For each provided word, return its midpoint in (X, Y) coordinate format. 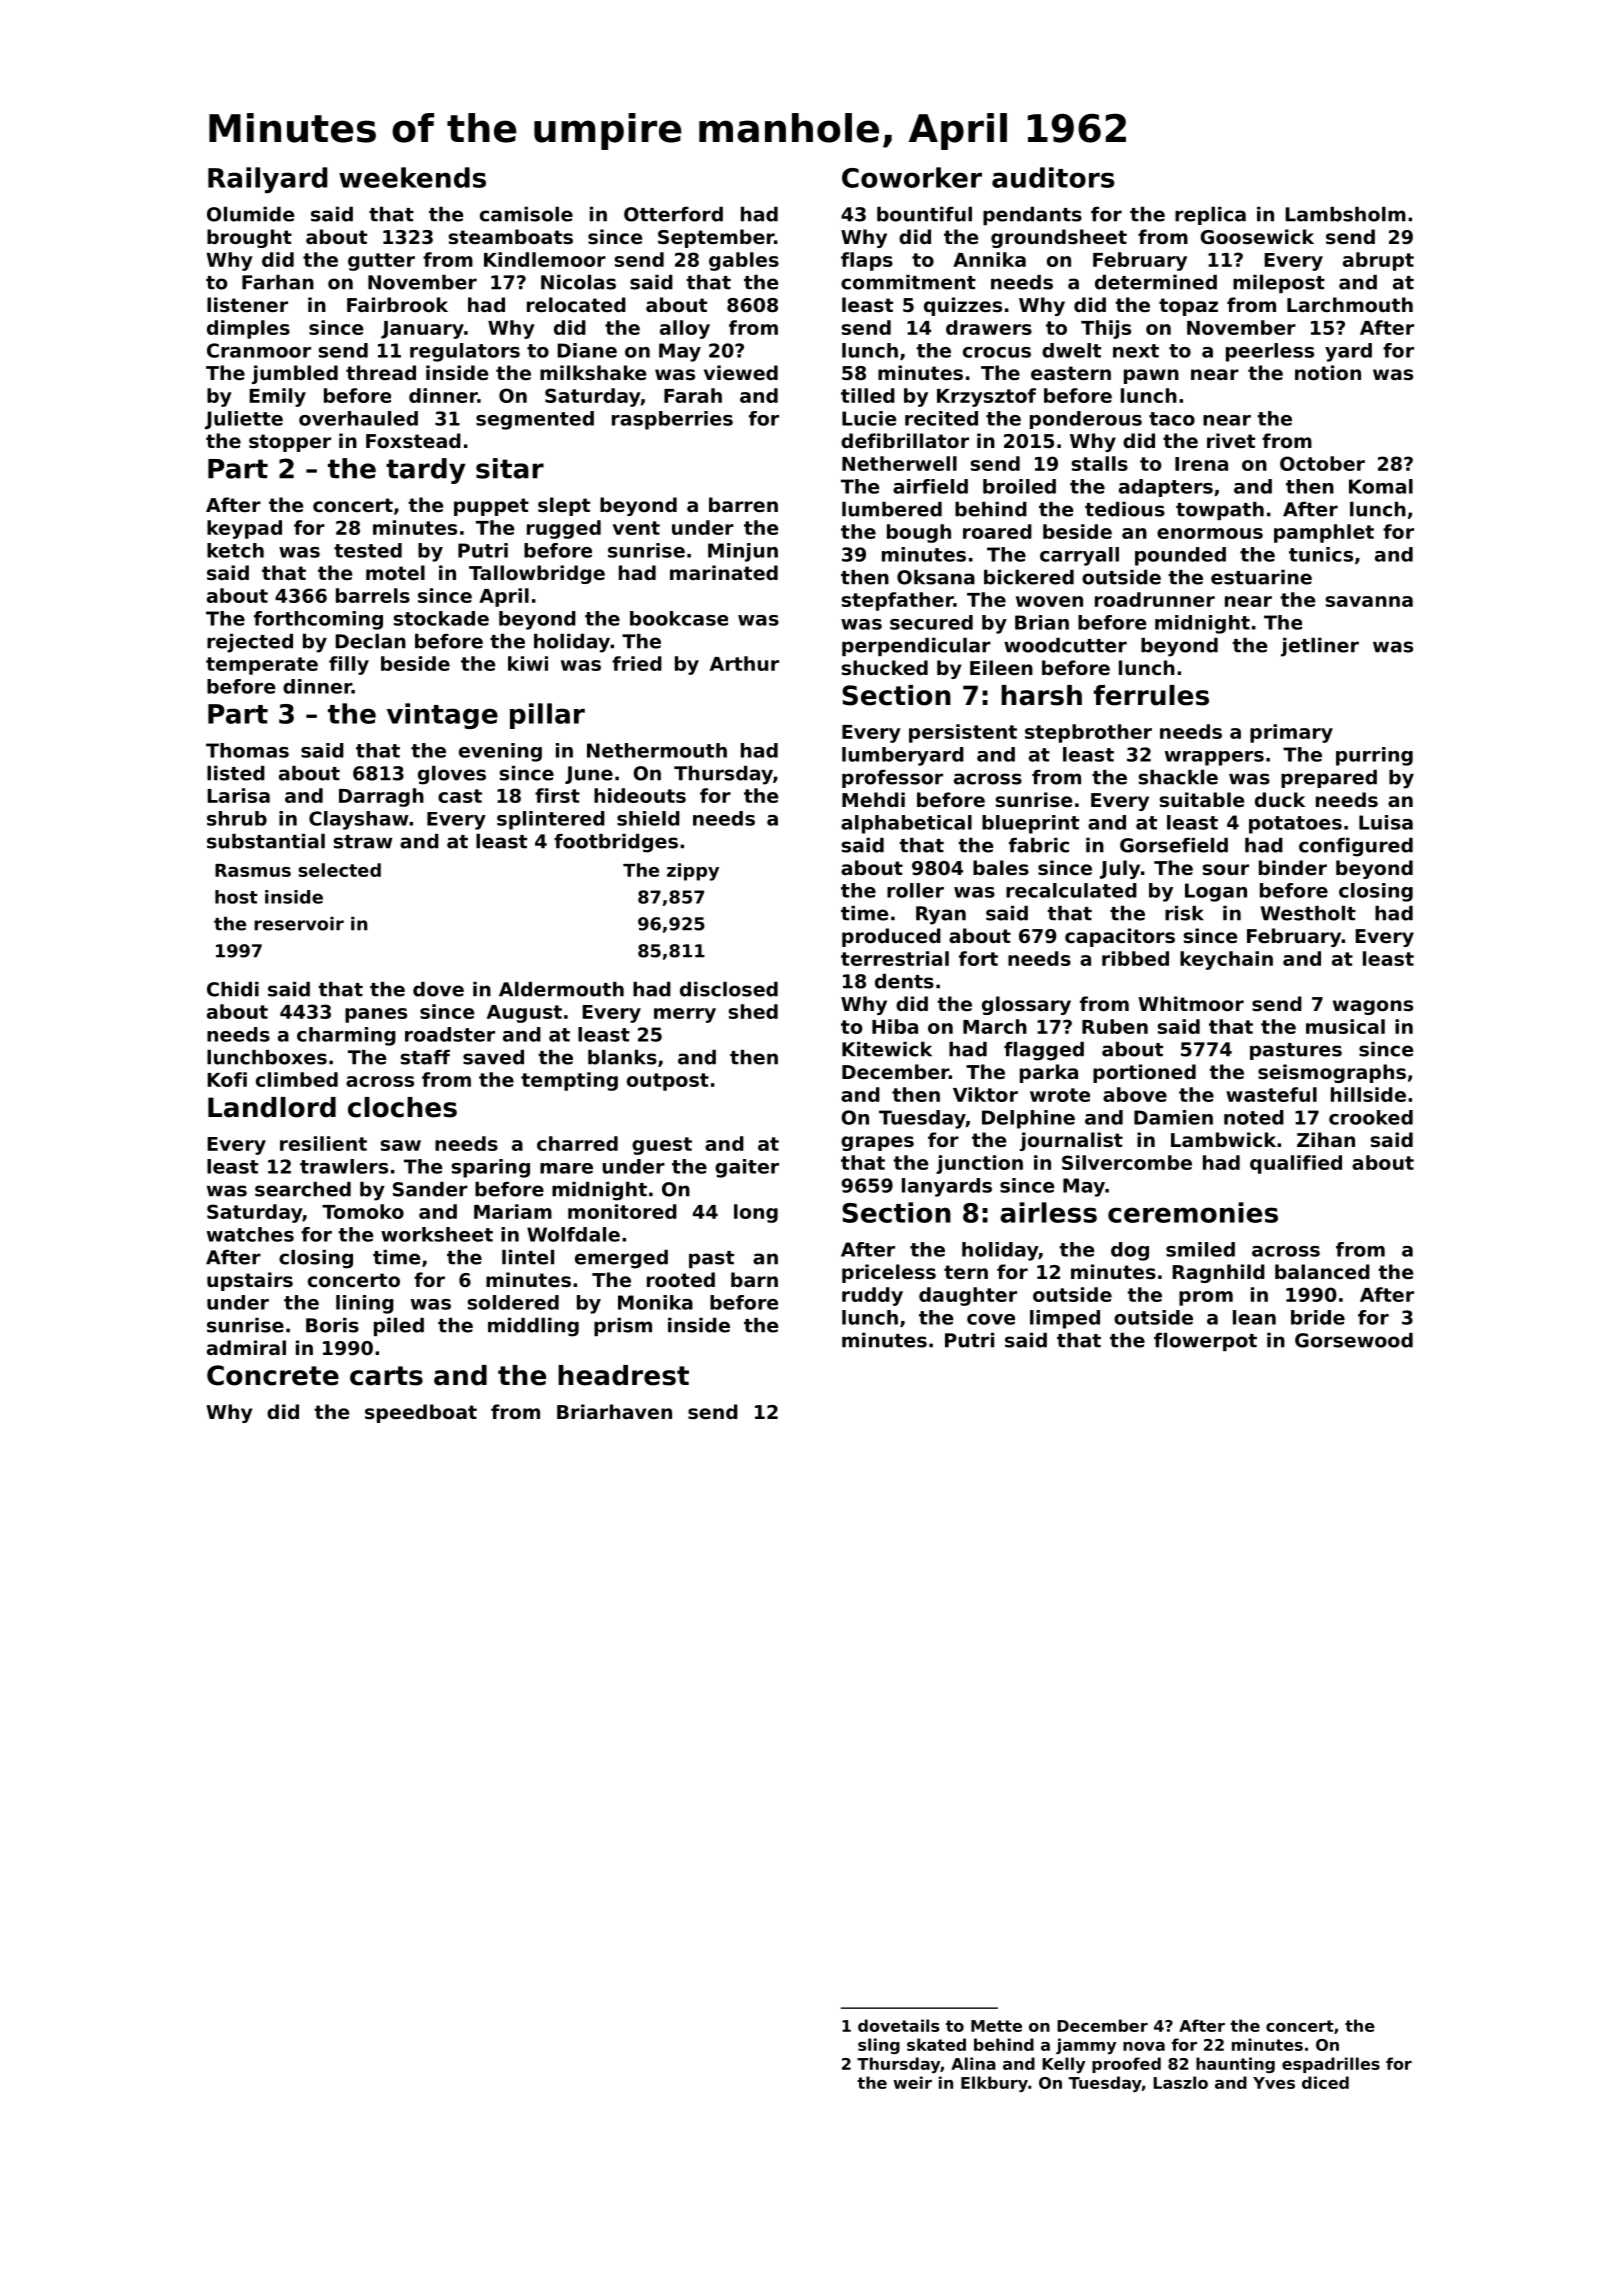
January (422, 330)
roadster (450, 1034)
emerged (621, 1259)
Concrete (273, 1375)
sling (879, 2046)
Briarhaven (614, 1411)
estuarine (1261, 577)
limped (1065, 1319)
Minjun (743, 552)
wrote (1060, 1095)
